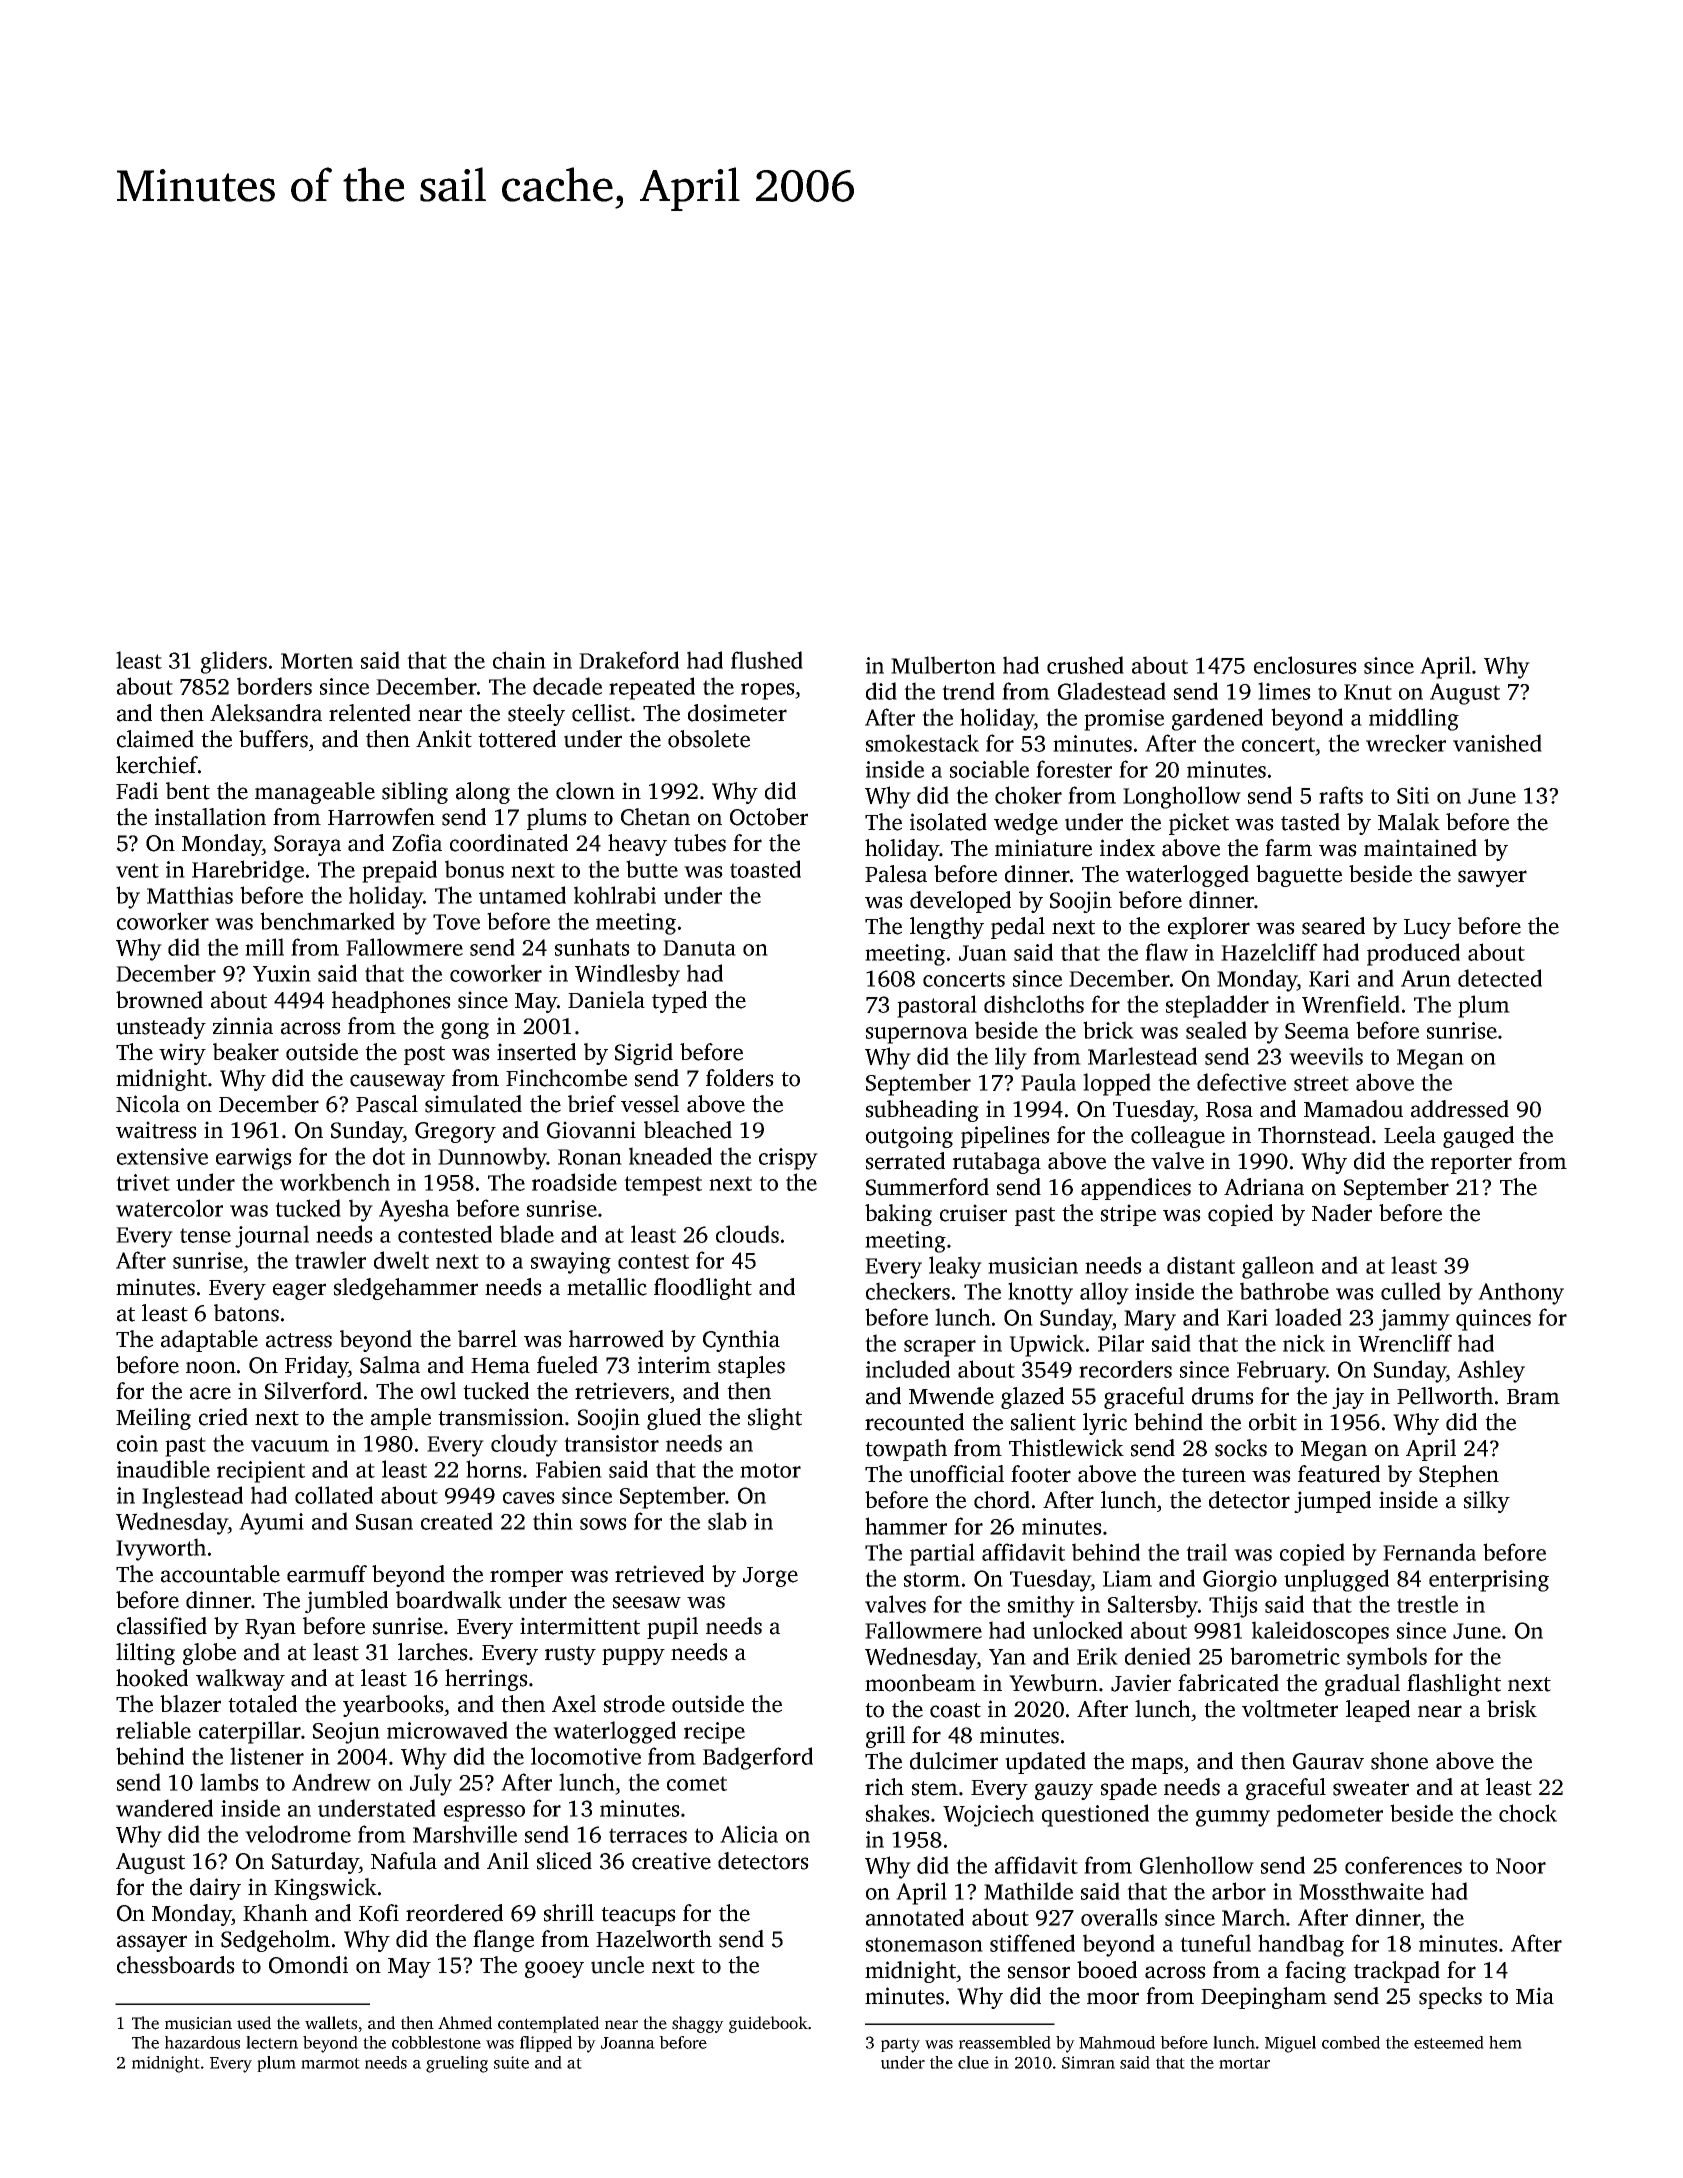 Image resolution: width=1683 pixels, height=2178 pixels. Describe the element at coordinates (401, 1419) in the document. I see `ample` at that location.
